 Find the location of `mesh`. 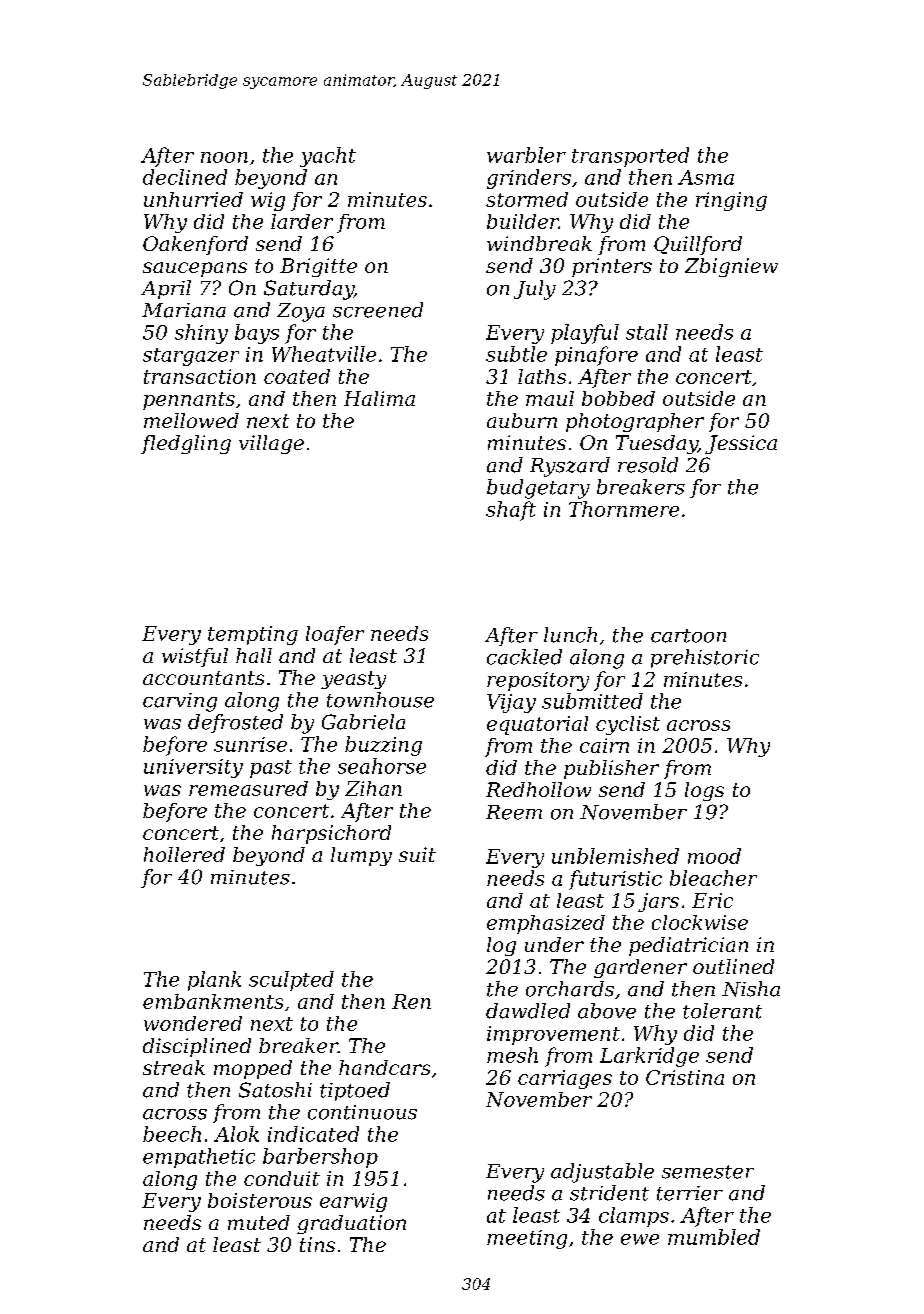

mesh is located at coordinates (512, 1055).
